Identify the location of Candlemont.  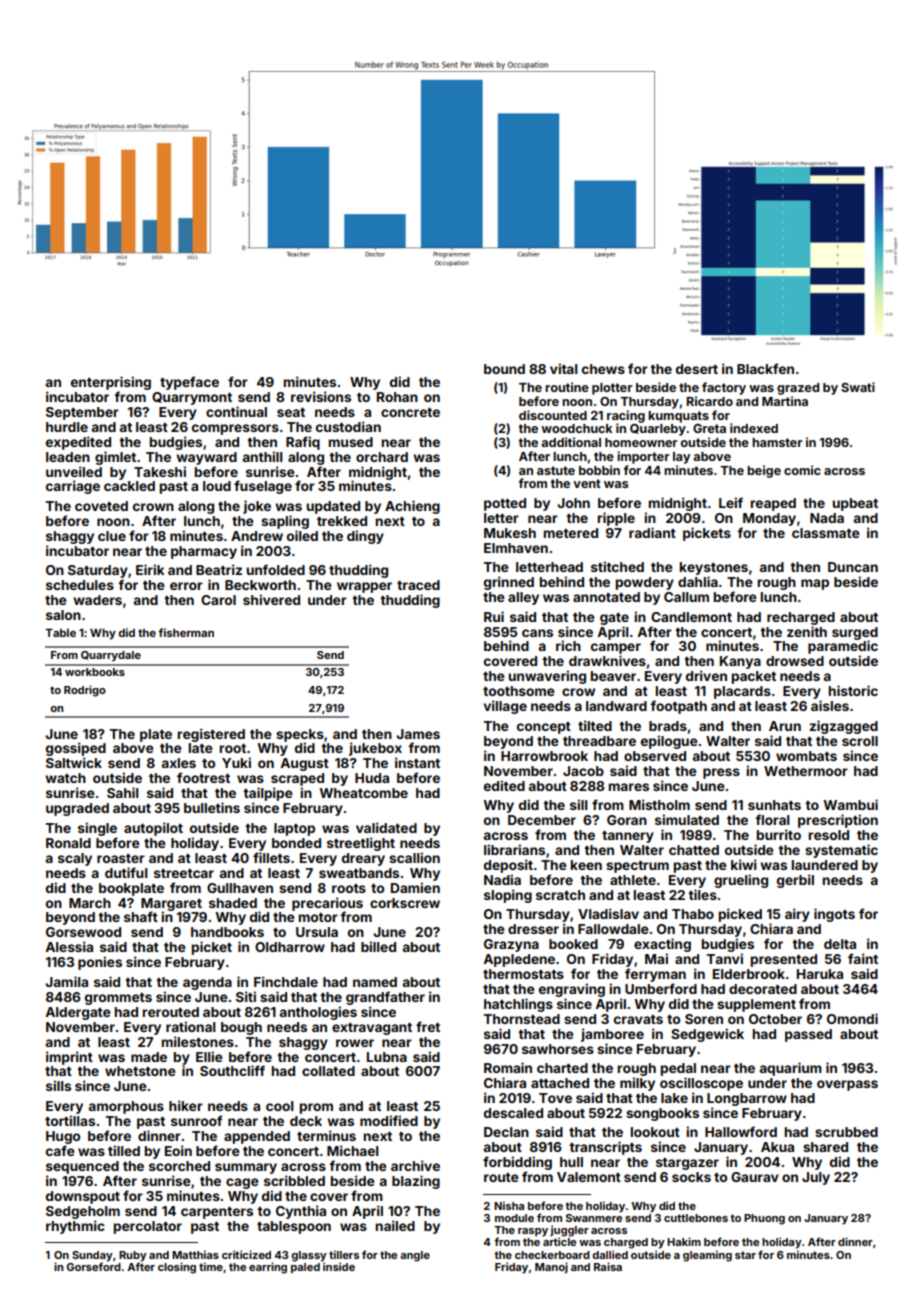
(691, 617).
